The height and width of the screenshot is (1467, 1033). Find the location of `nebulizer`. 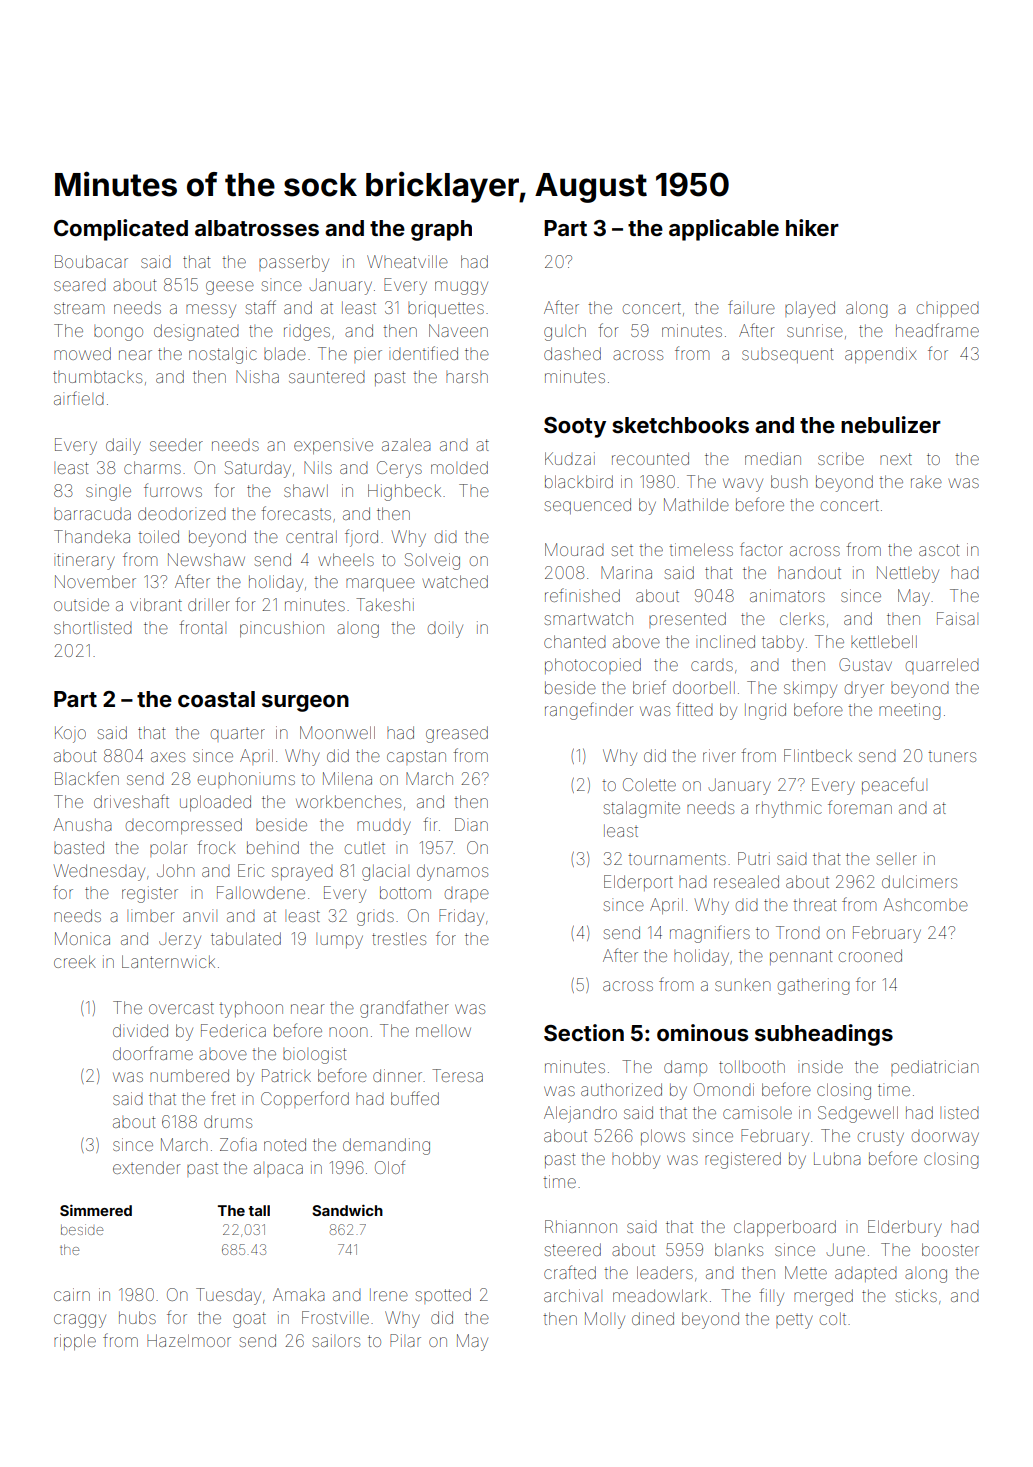

nebulizer is located at coordinates (891, 424).
